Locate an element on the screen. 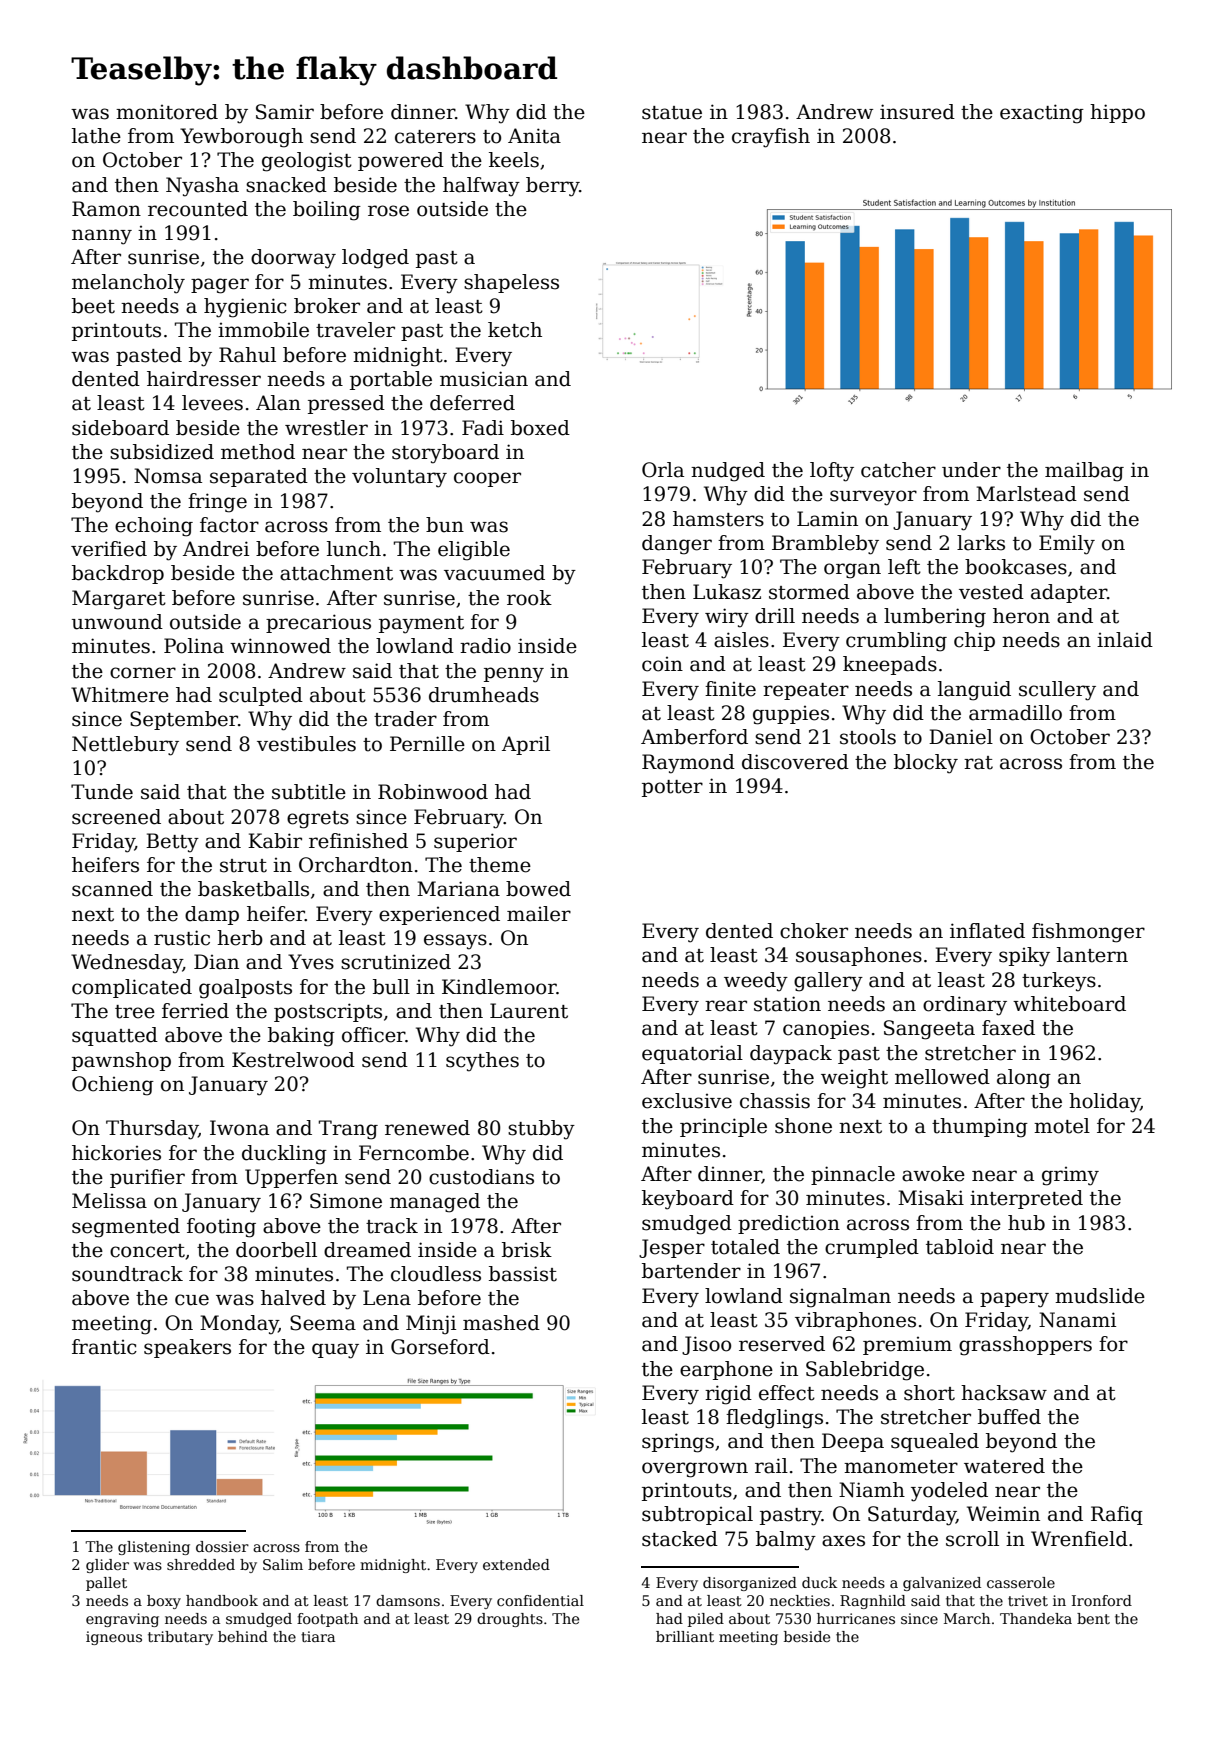 The width and height of the screenshot is (1228, 1737). igneous is located at coordinates (114, 1638).
